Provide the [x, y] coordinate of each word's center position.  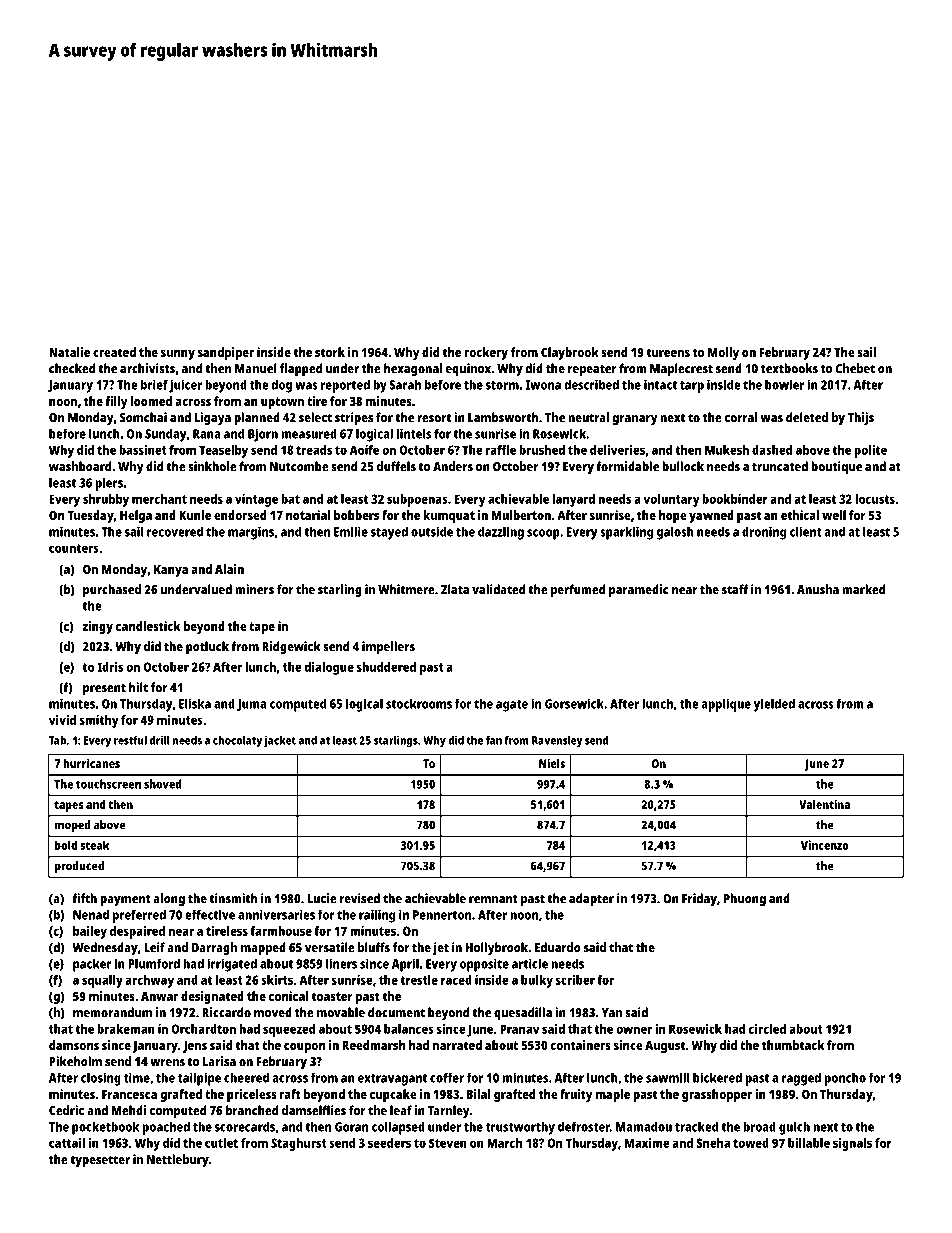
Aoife [364, 450]
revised [360, 898]
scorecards [245, 1127]
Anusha [818, 589]
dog [281, 386]
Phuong [745, 900]
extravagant [392, 1080]
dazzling [501, 533]
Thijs [861, 419]
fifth [84, 898]
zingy [98, 627]
